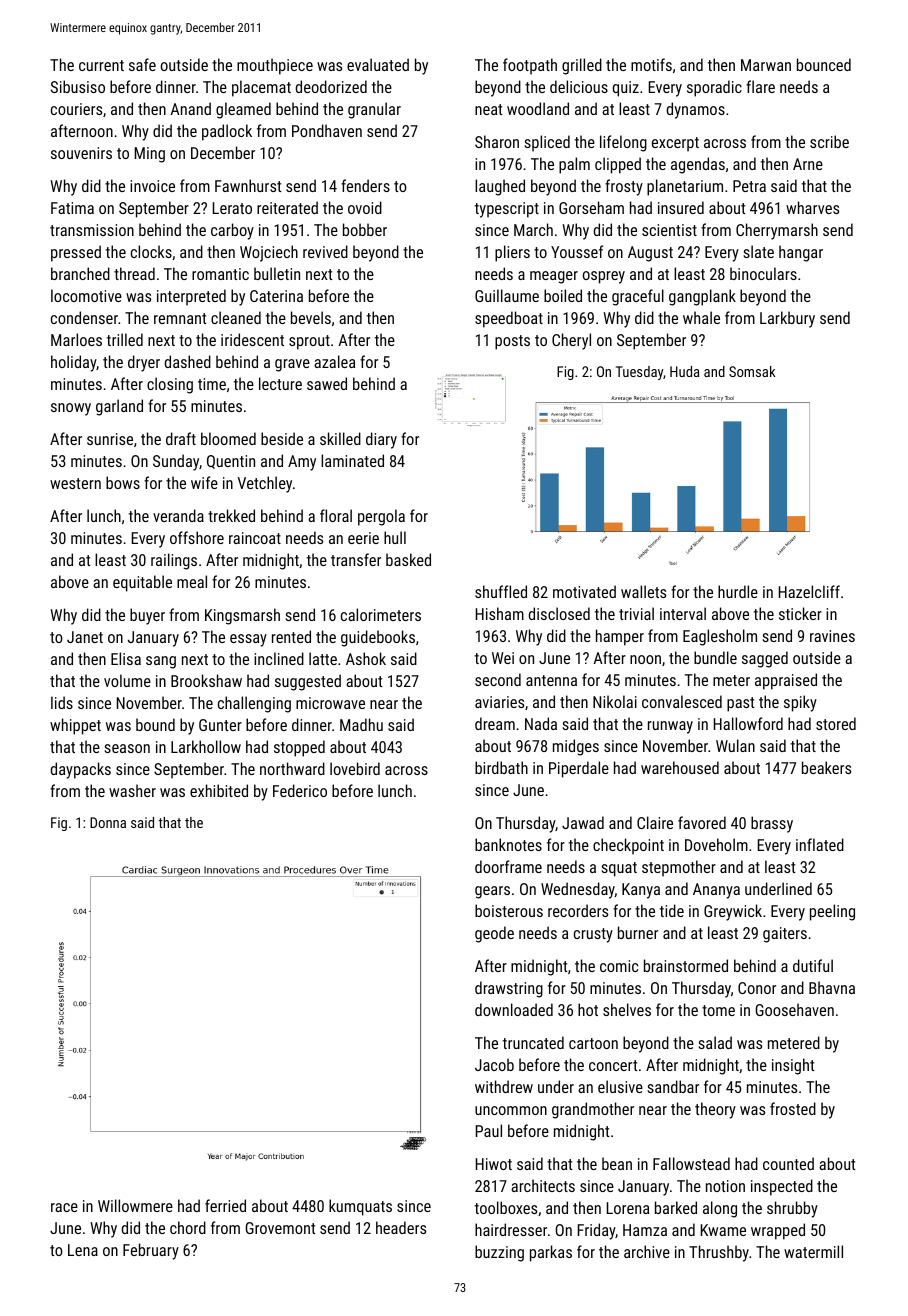 This screenshot has width=908, height=1316. What do you see at coordinates (83, 1250) in the screenshot?
I see `Lena` at bounding box center [83, 1250].
